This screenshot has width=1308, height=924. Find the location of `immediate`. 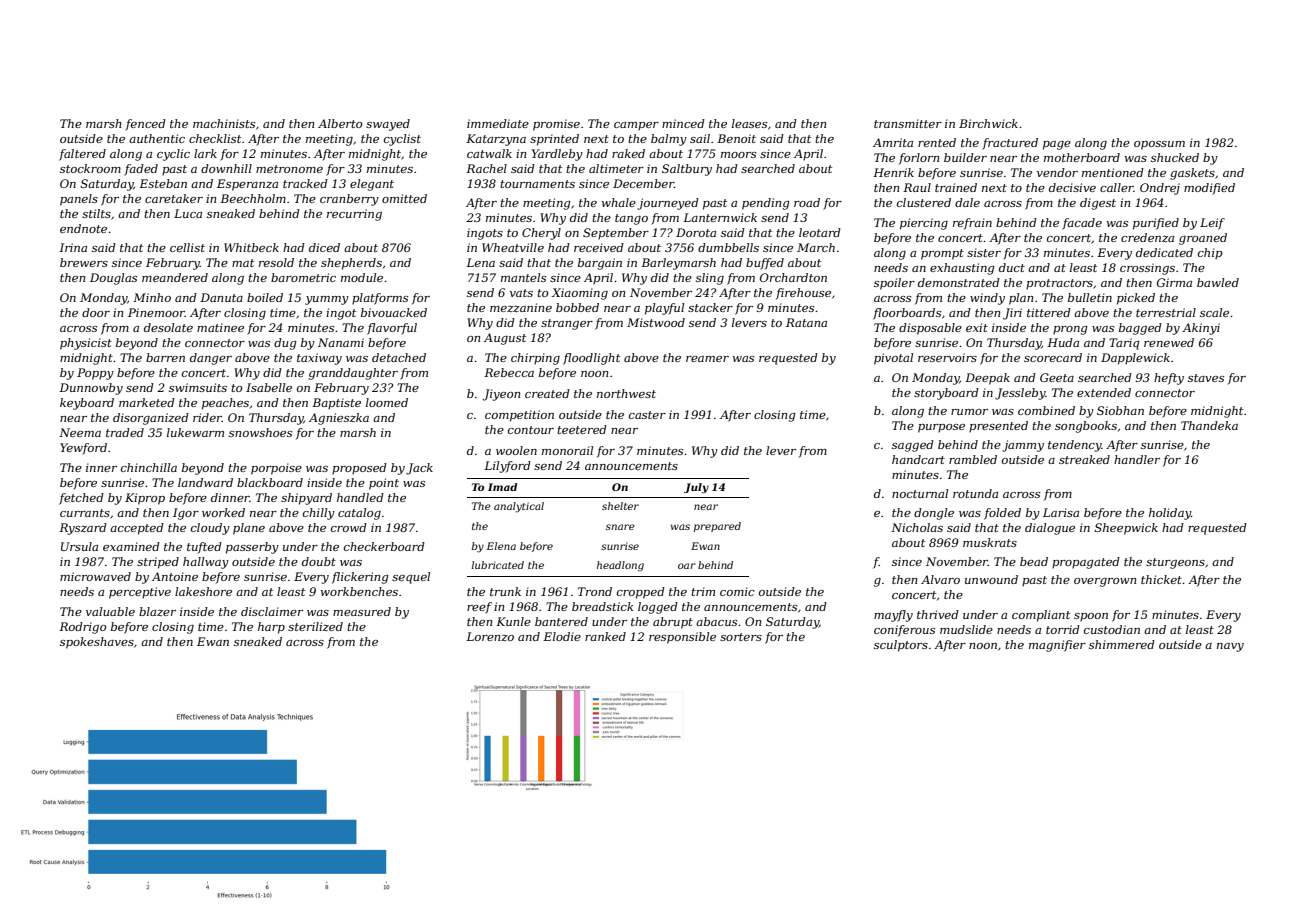

immediate is located at coordinates (498, 123).
